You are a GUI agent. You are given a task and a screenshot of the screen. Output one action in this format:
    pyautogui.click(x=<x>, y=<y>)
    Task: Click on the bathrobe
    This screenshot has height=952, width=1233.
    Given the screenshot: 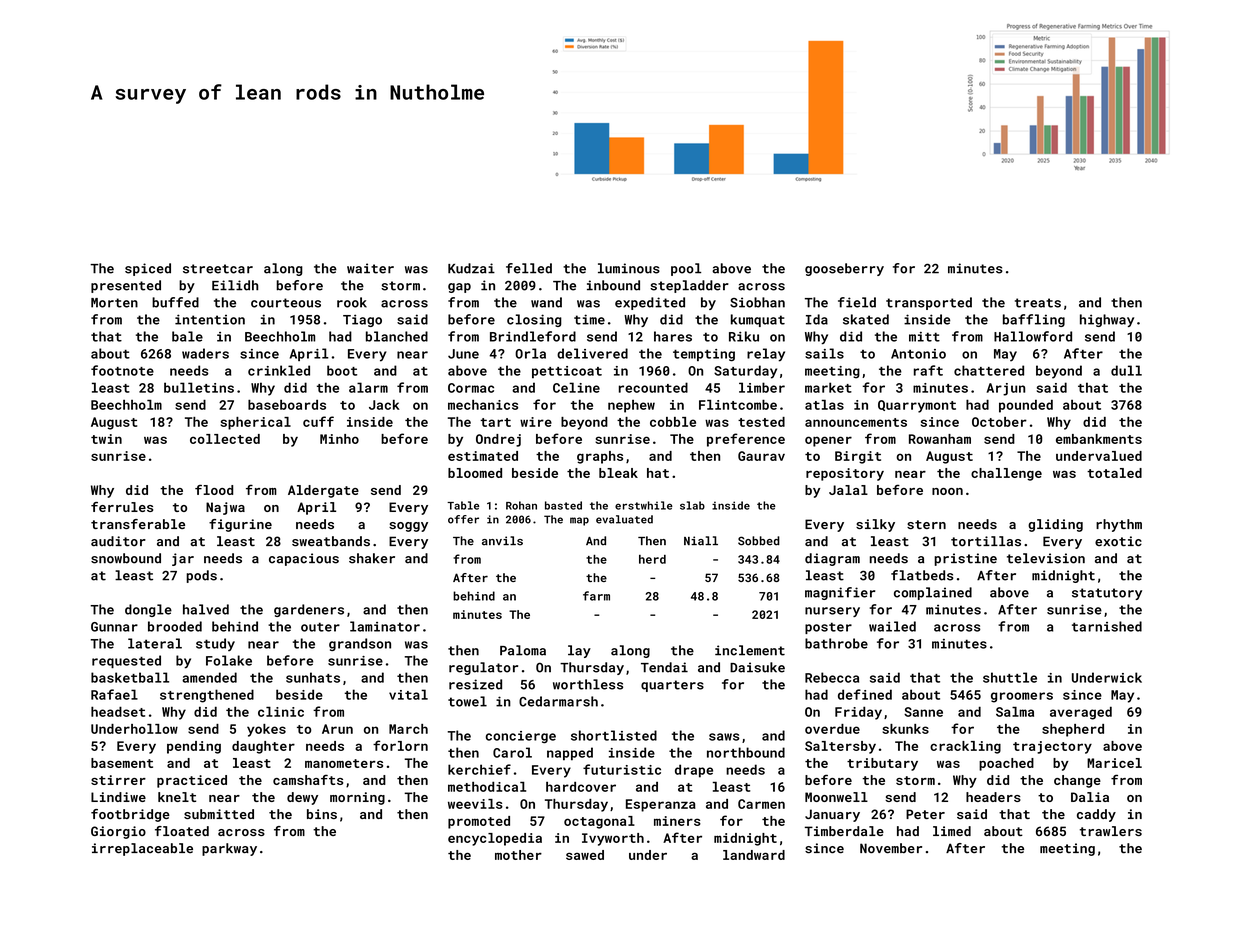 What is the action you would take?
    pyautogui.click(x=836, y=643)
